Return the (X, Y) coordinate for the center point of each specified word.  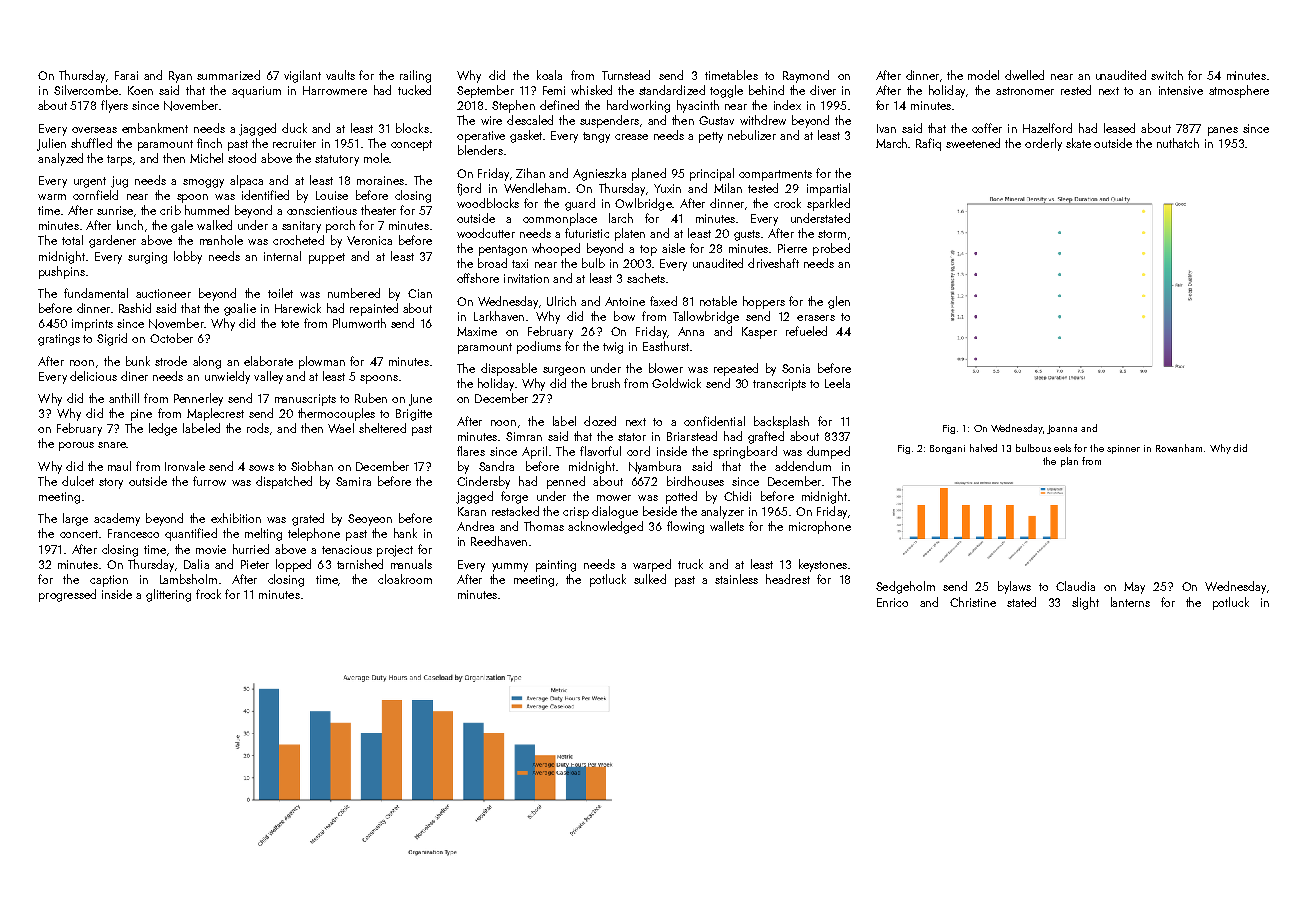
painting (556, 566)
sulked (650, 579)
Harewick (298, 308)
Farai (126, 75)
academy (117, 519)
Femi (554, 90)
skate (1078, 143)
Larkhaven (499, 316)
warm (52, 197)
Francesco (133, 533)
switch (1167, 75)
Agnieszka (599, 174)
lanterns (1130, 602)
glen (839, 302)
